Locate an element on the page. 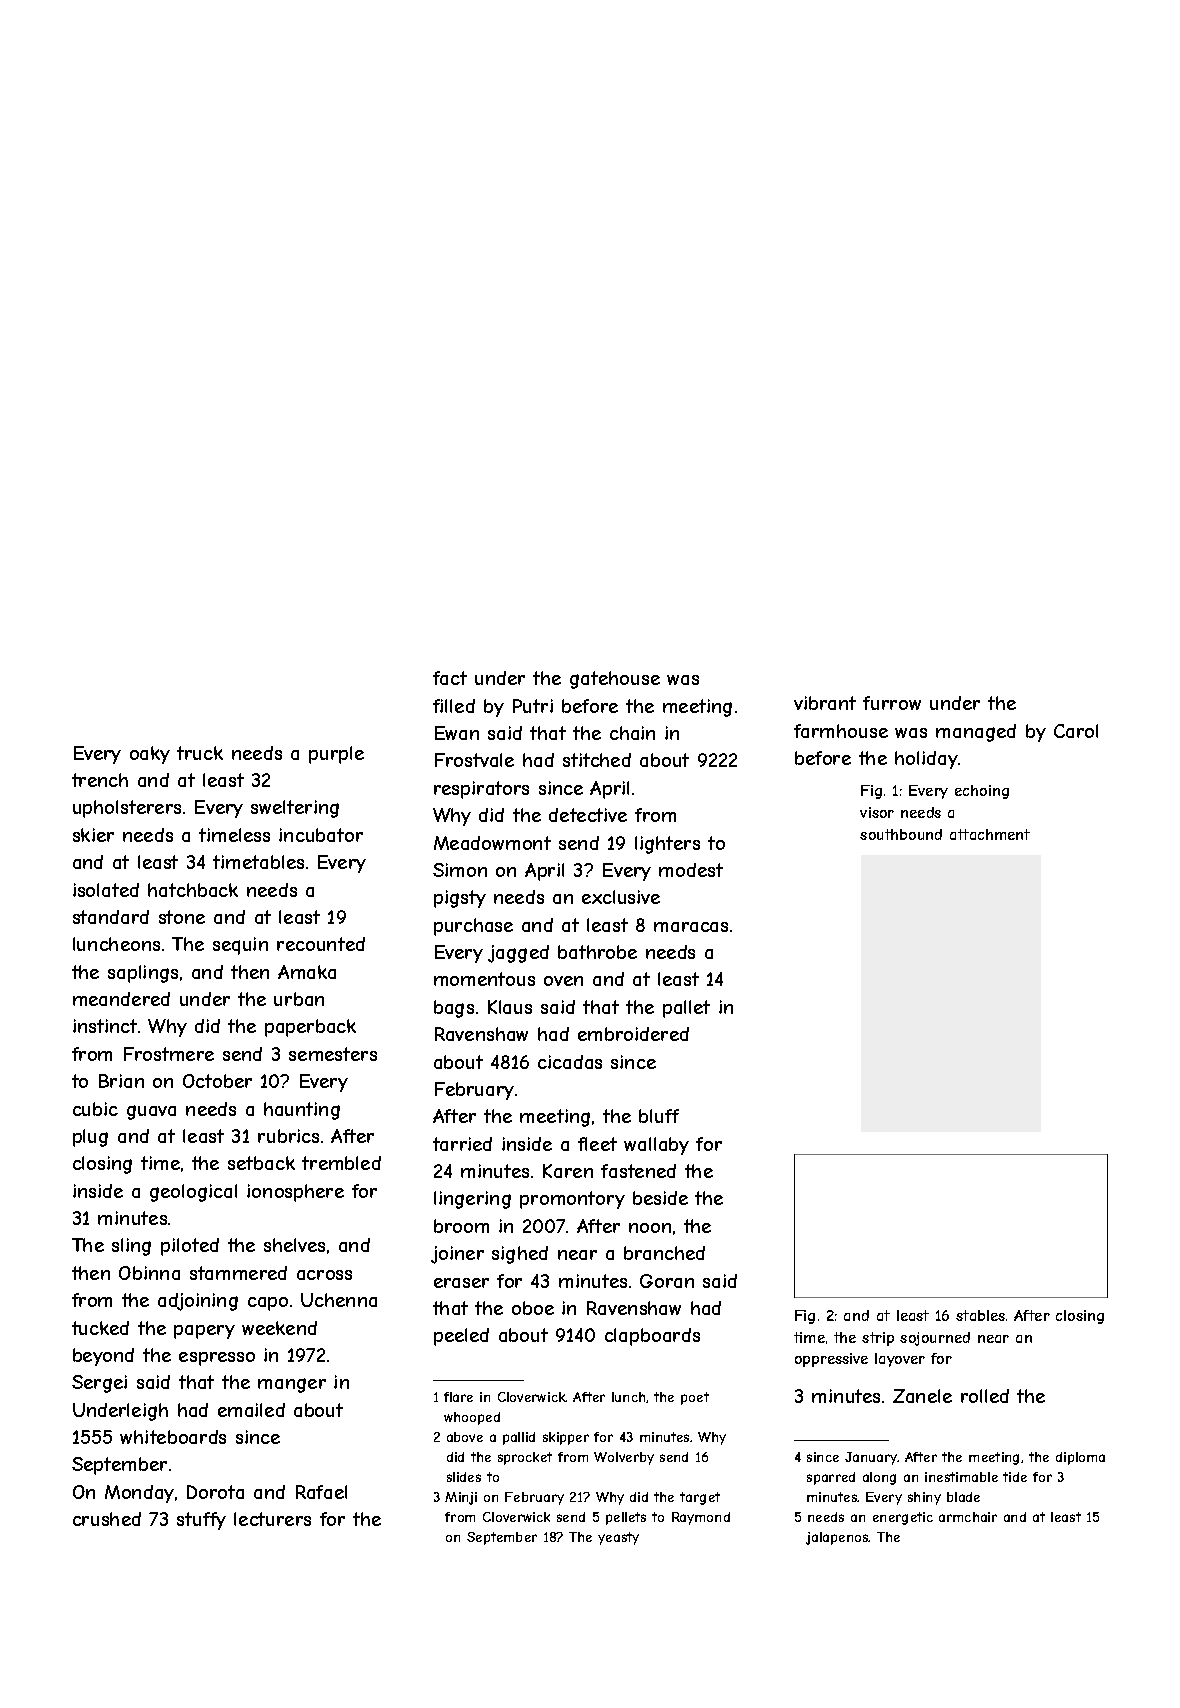 Image resolution: width=1180 pixels, height=1708 pixels. sling is located at coordinates (131, 1247).
